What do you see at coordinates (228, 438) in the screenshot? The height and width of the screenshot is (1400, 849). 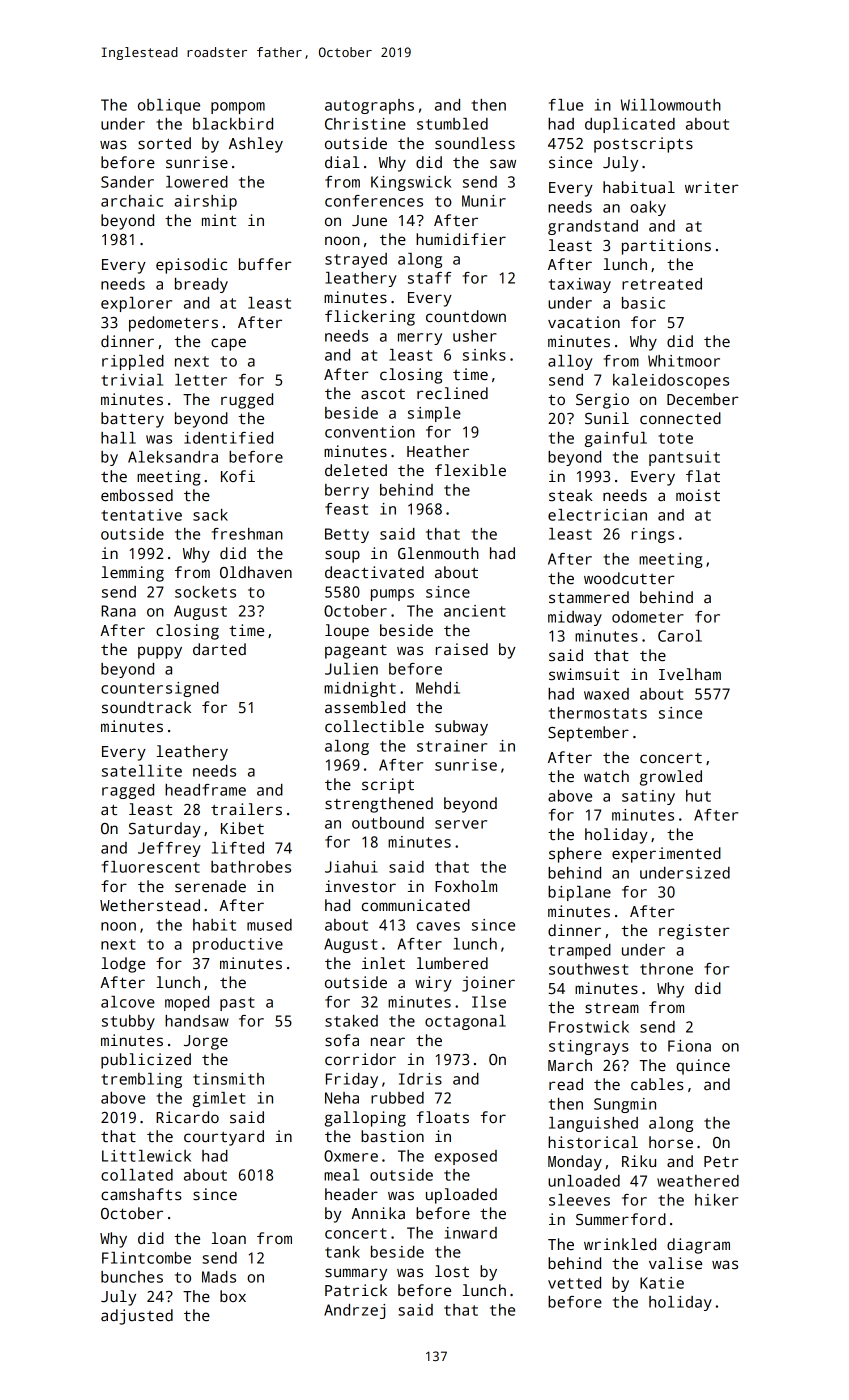 I see `identified` at bounding box center [228, 438].
